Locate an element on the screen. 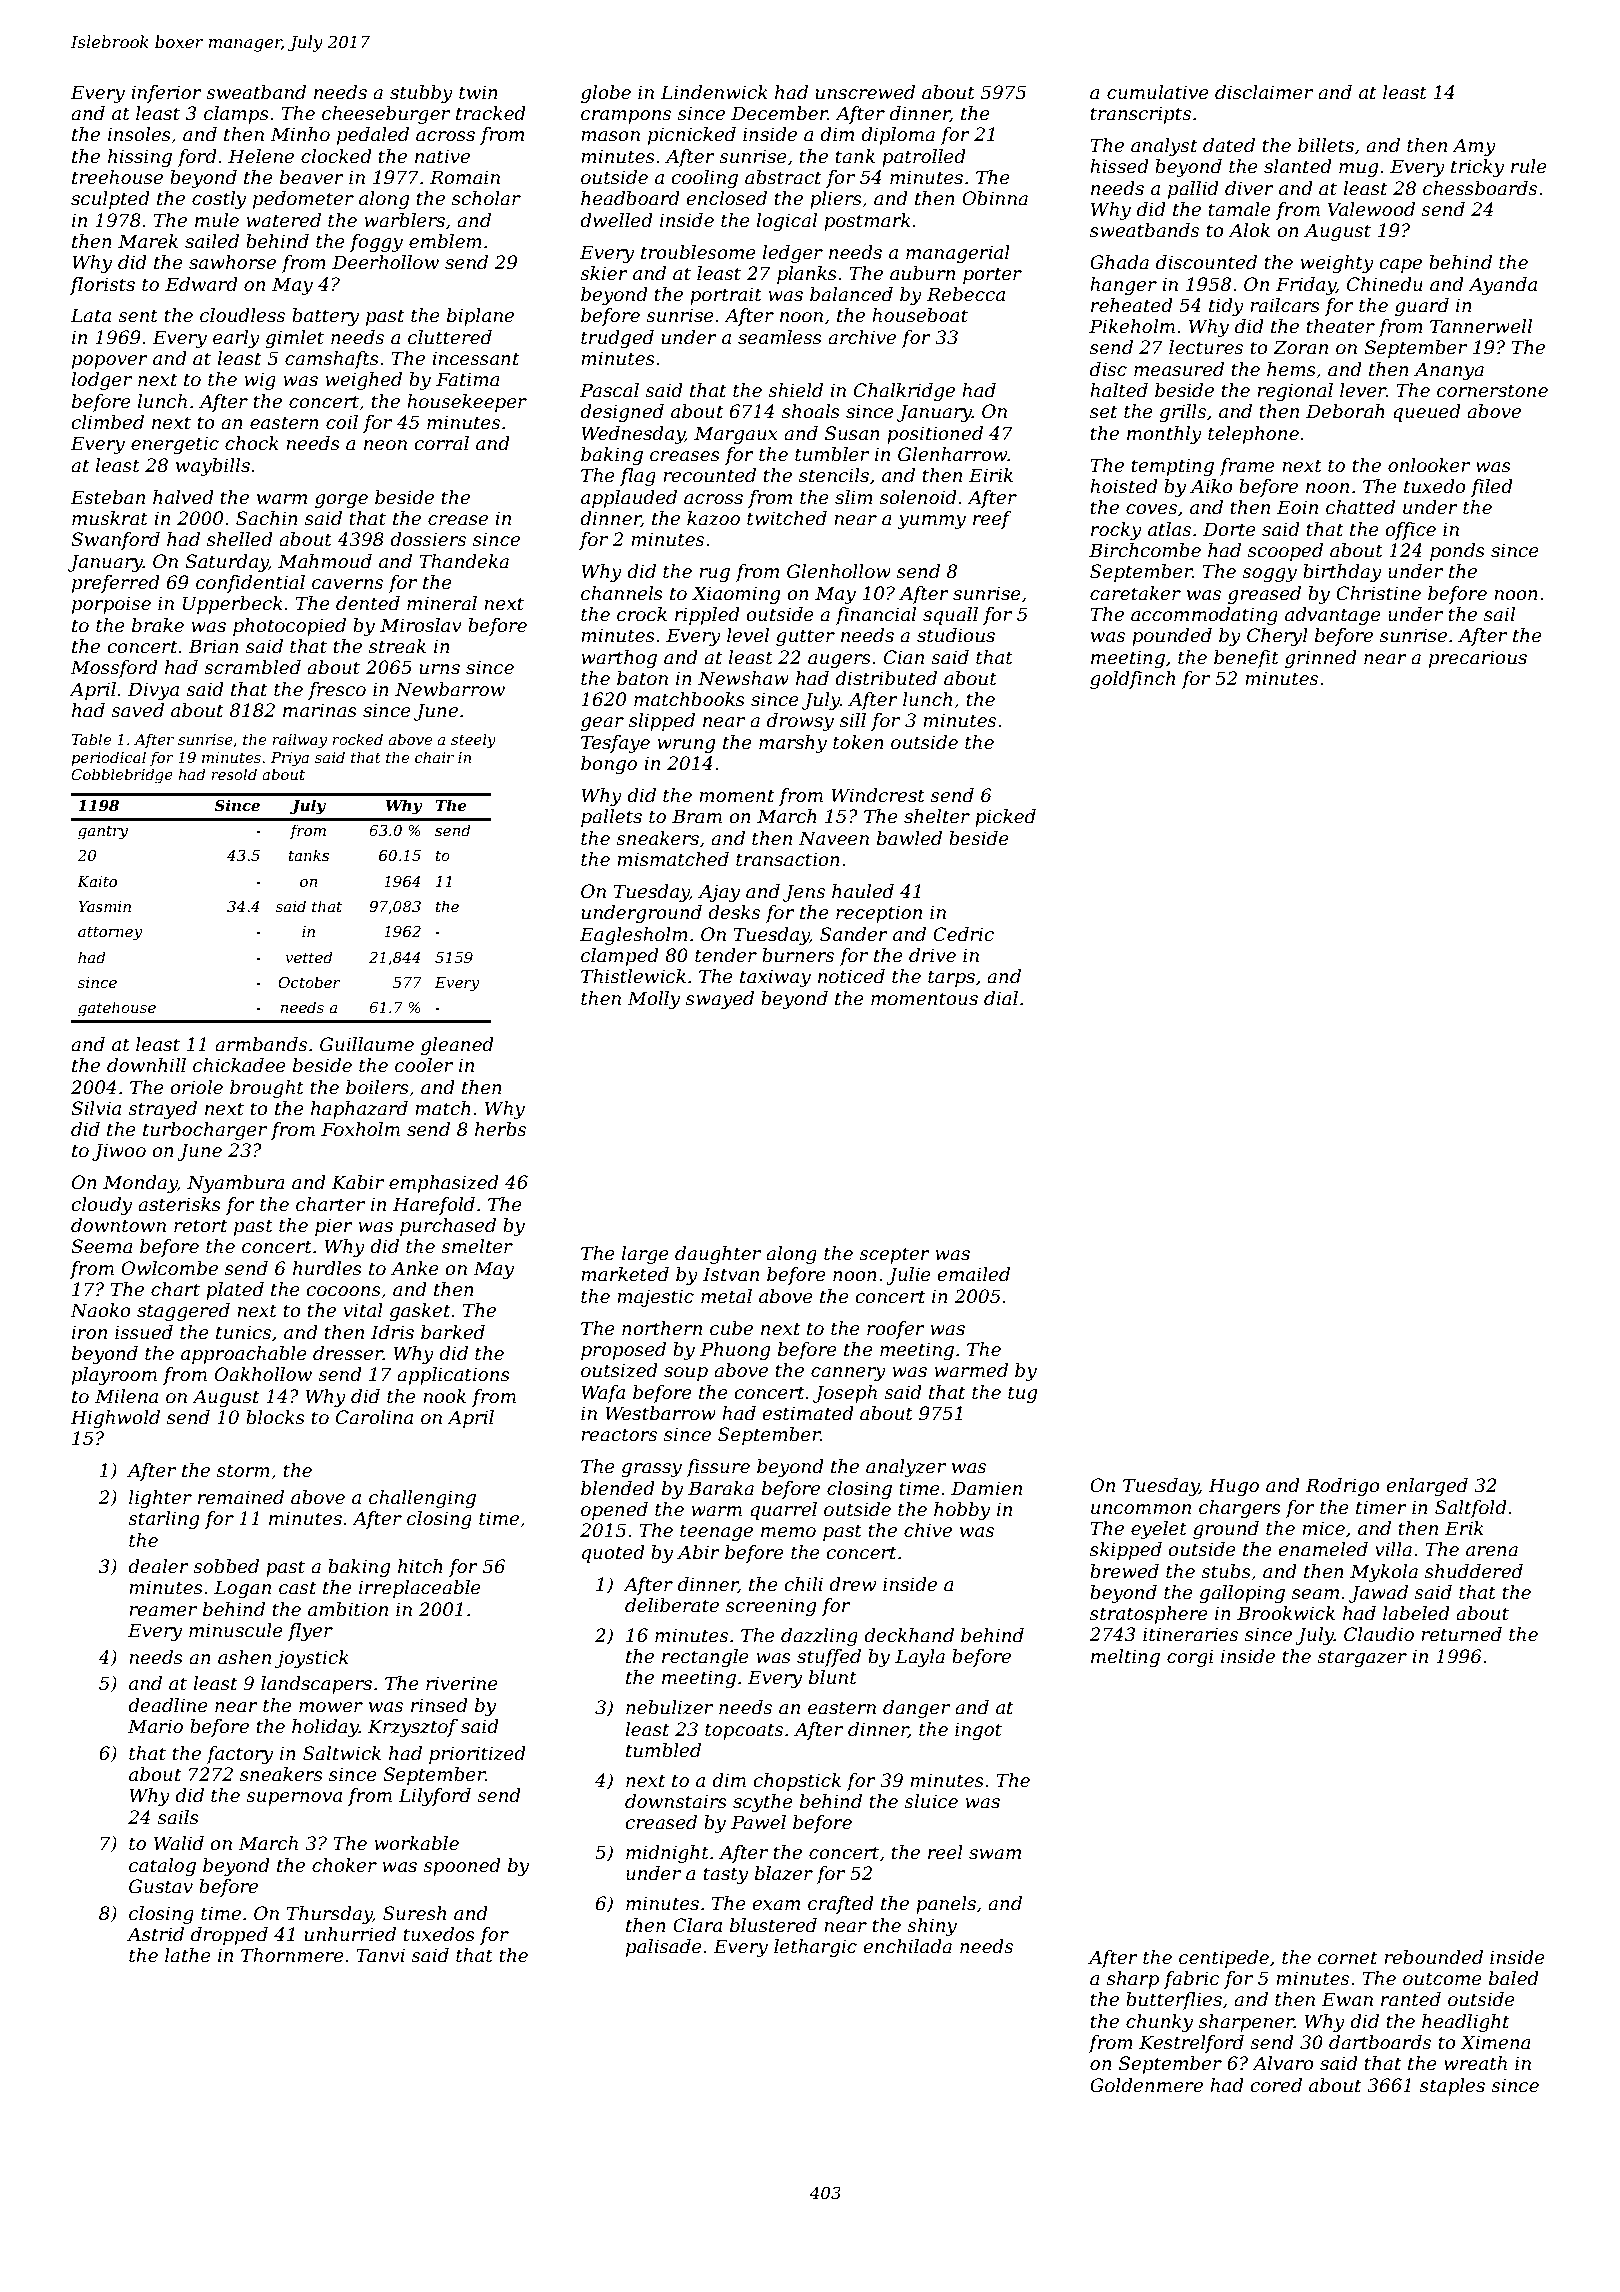  lathe is located at coordinates (188, 1955).
